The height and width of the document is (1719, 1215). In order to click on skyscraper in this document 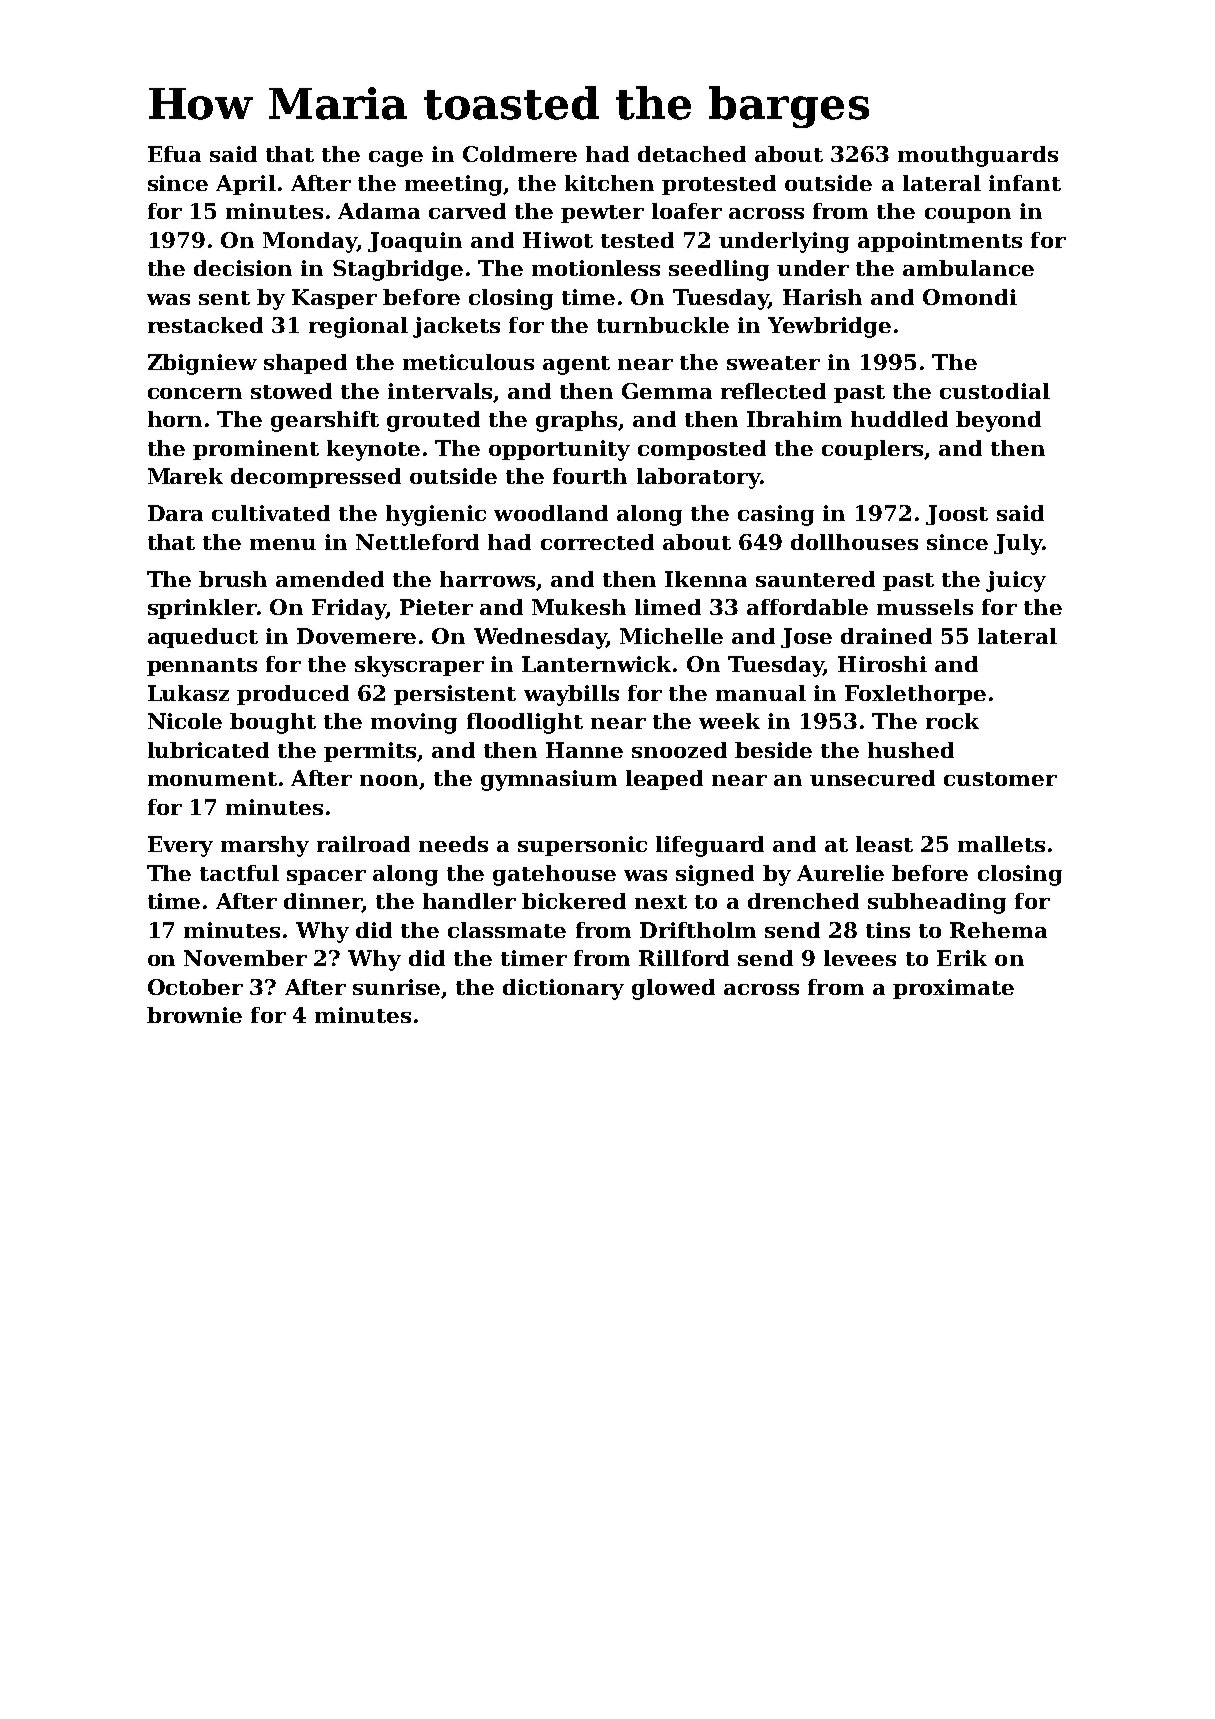, I will do `click(419, 666)`.
